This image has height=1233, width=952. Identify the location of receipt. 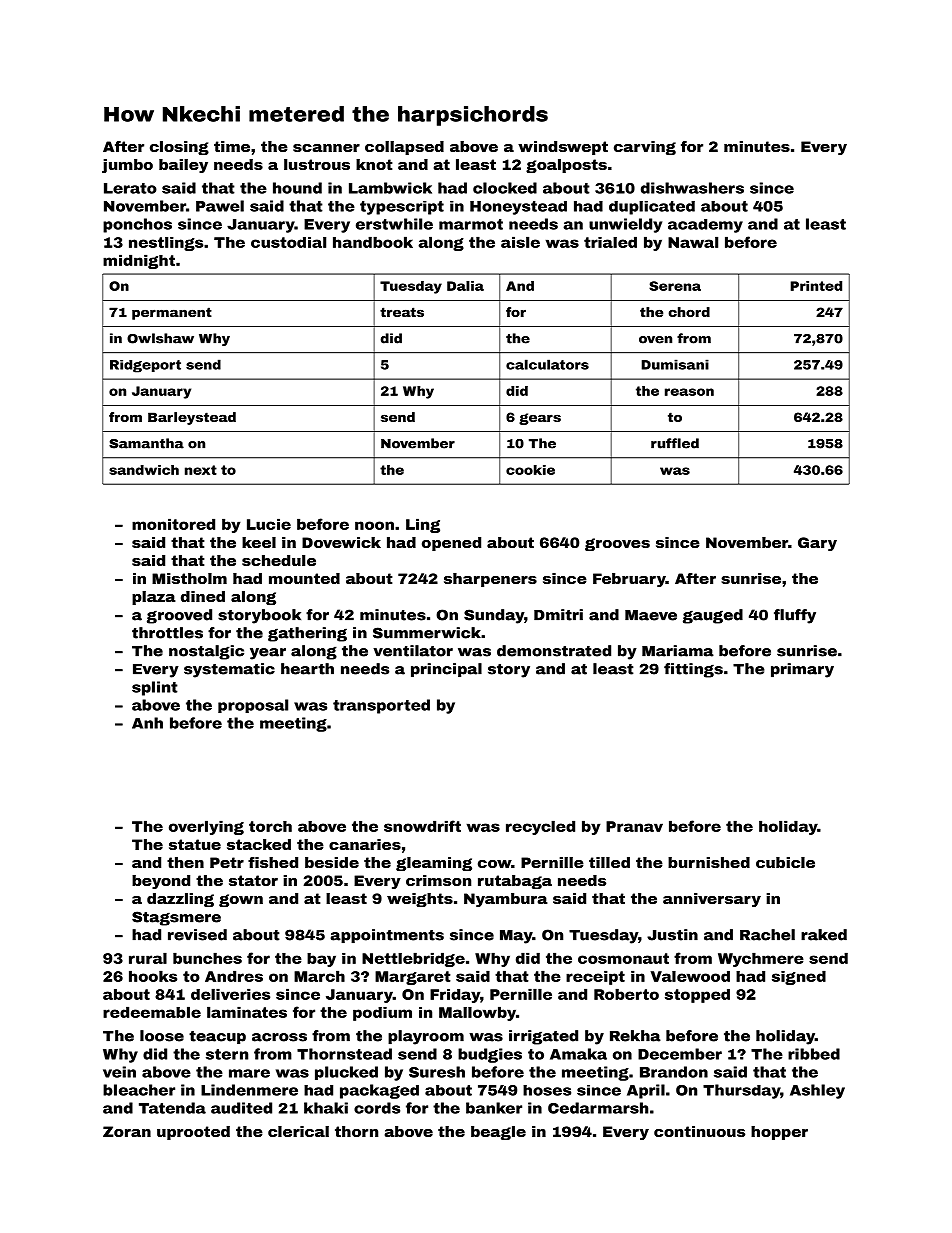
(595, 977).
